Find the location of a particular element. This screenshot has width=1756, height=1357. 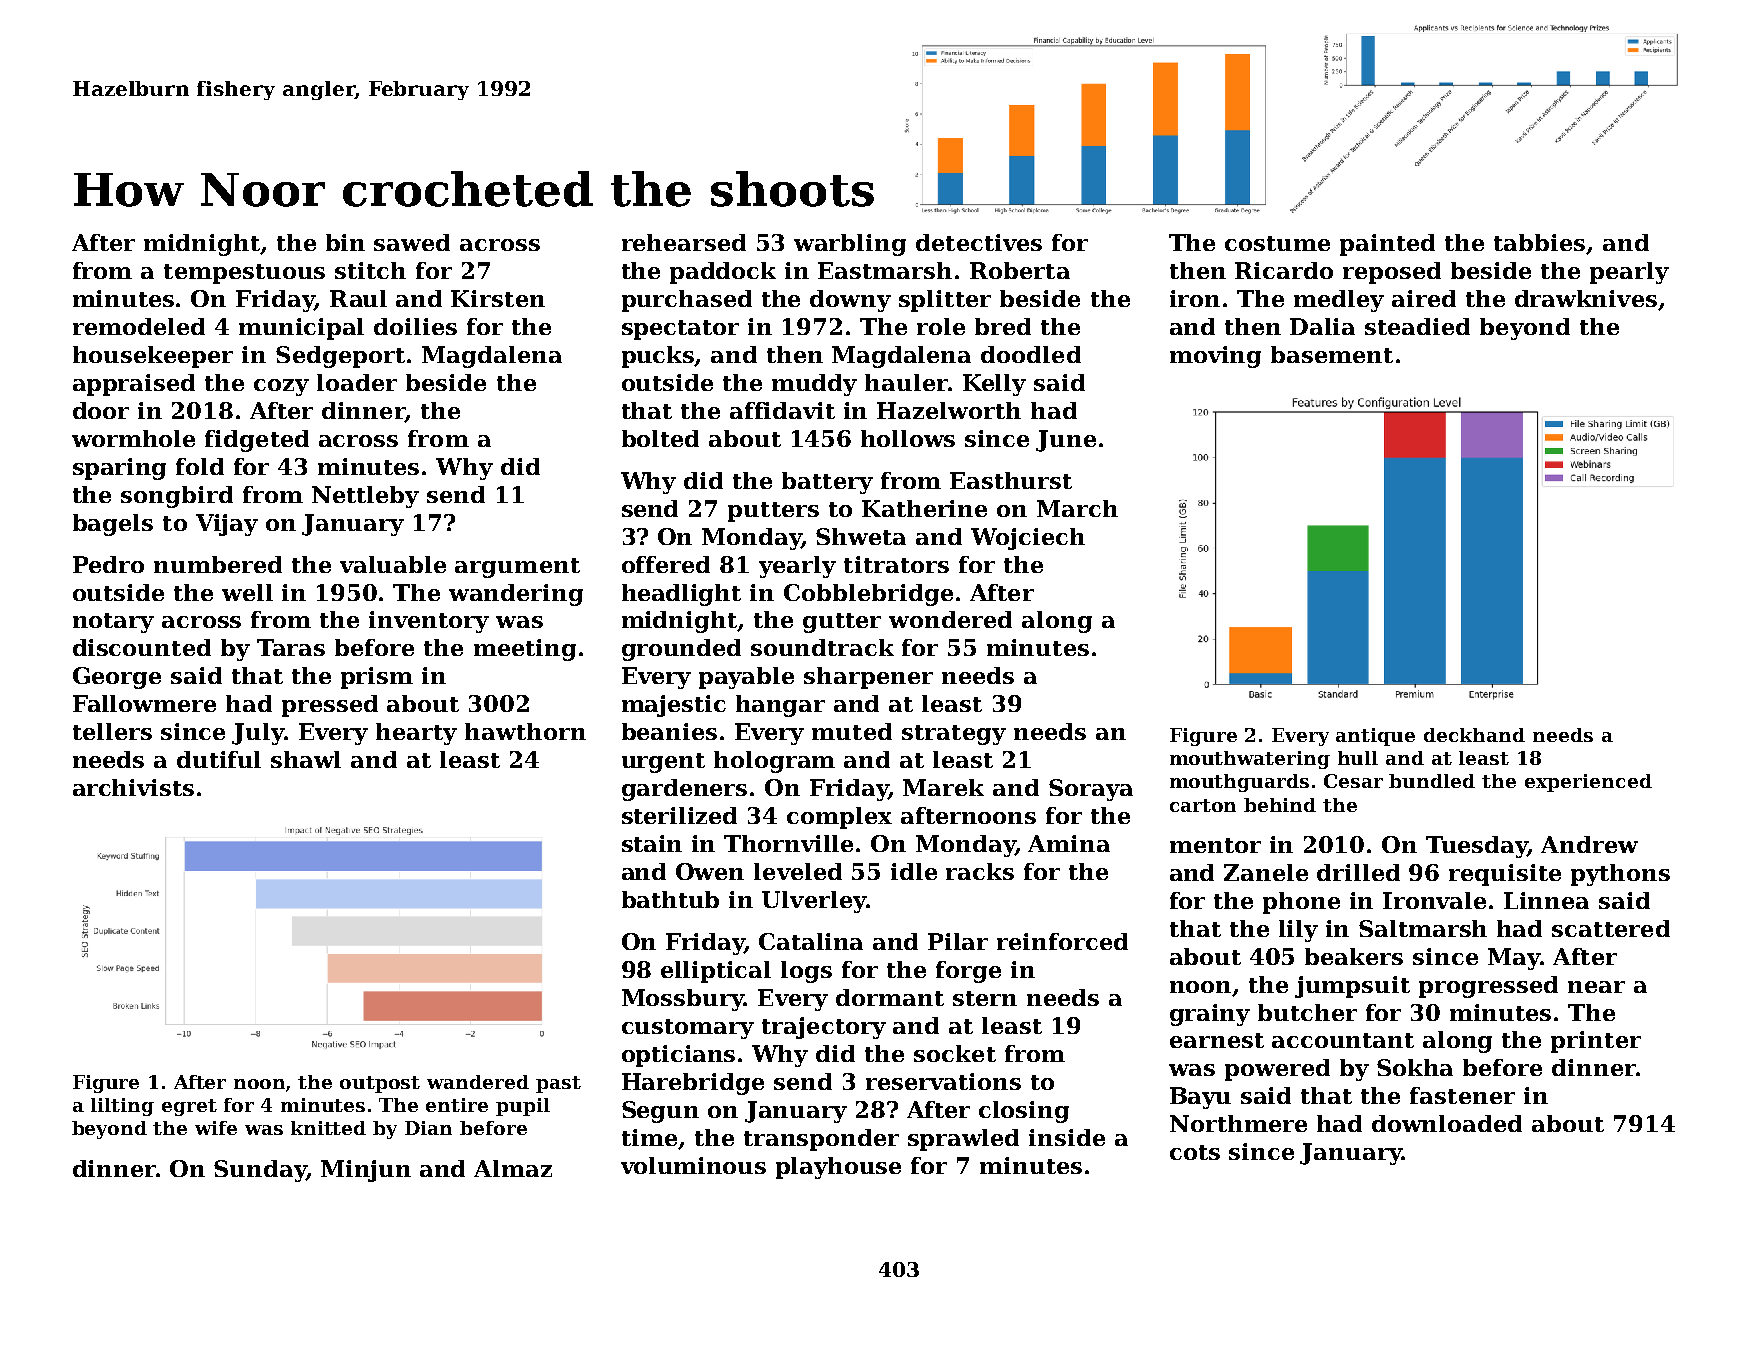

battery is located at coordinates (827, 483).
